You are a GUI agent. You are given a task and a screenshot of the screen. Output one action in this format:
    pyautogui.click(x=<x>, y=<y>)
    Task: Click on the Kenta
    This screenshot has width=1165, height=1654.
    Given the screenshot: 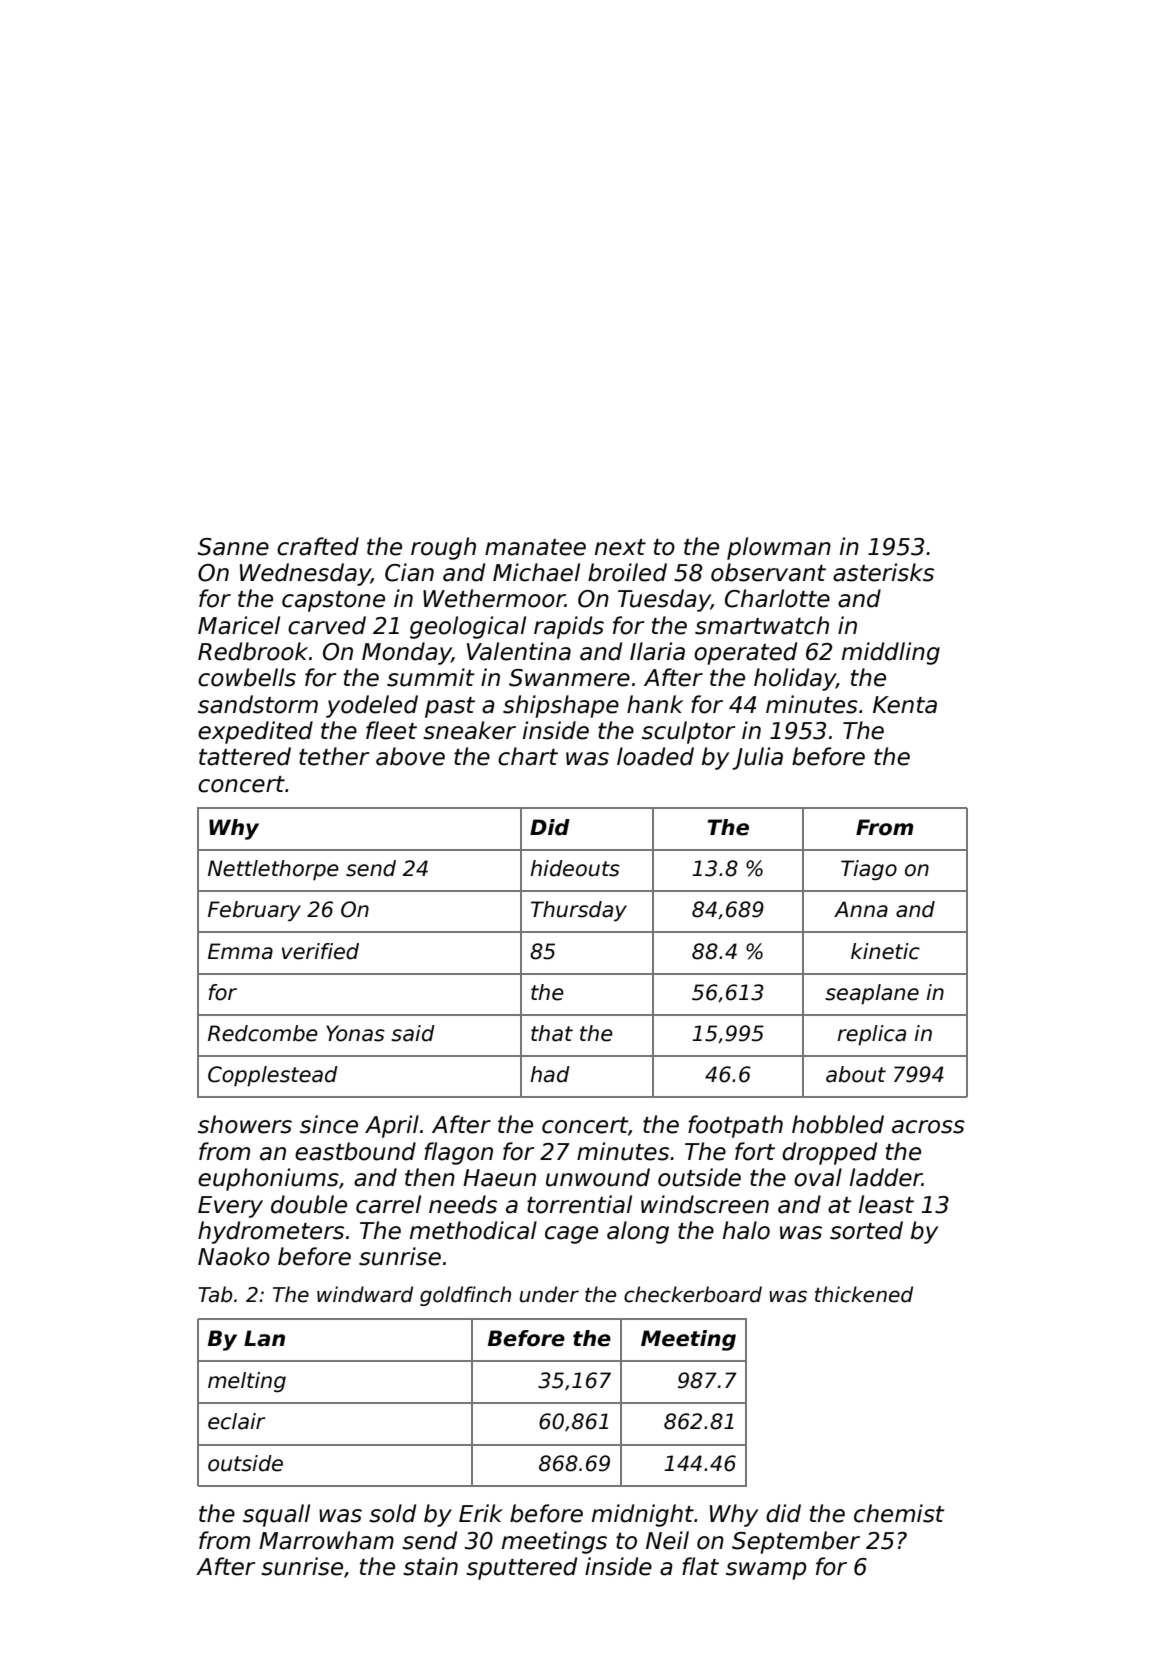 What is the action you would take?
    pyautogui.click(x=905, y=705)
